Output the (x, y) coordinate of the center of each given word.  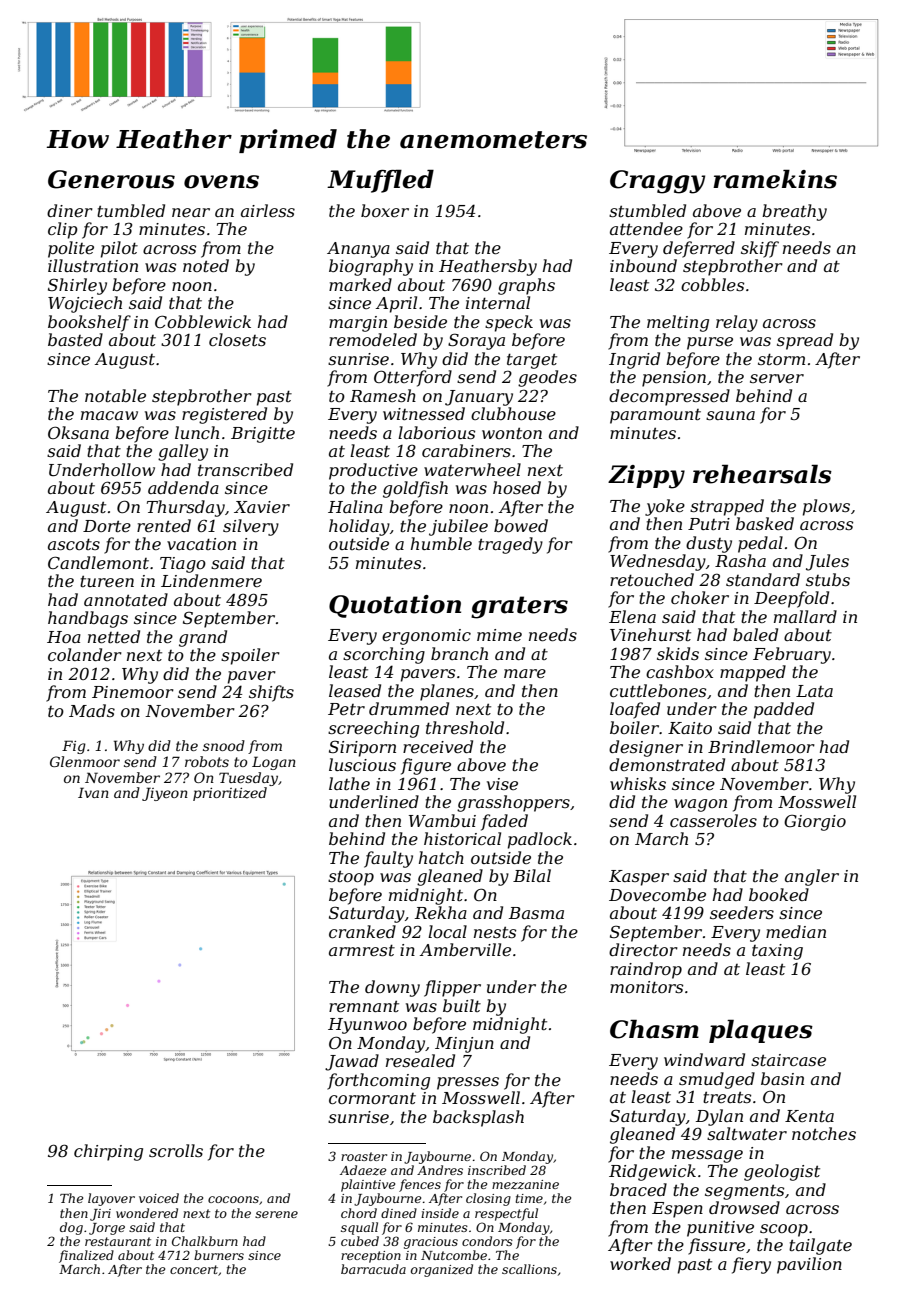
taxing (777, 952)
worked (640, 1263)
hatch (441, 857)
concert (194, 1269)
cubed (360, 1241)
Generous (111, 179)
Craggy (657, 182)
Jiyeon (165, 794)
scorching (384, 655)
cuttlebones (658, 690)
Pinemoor (133, 692)
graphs (526, 286)
